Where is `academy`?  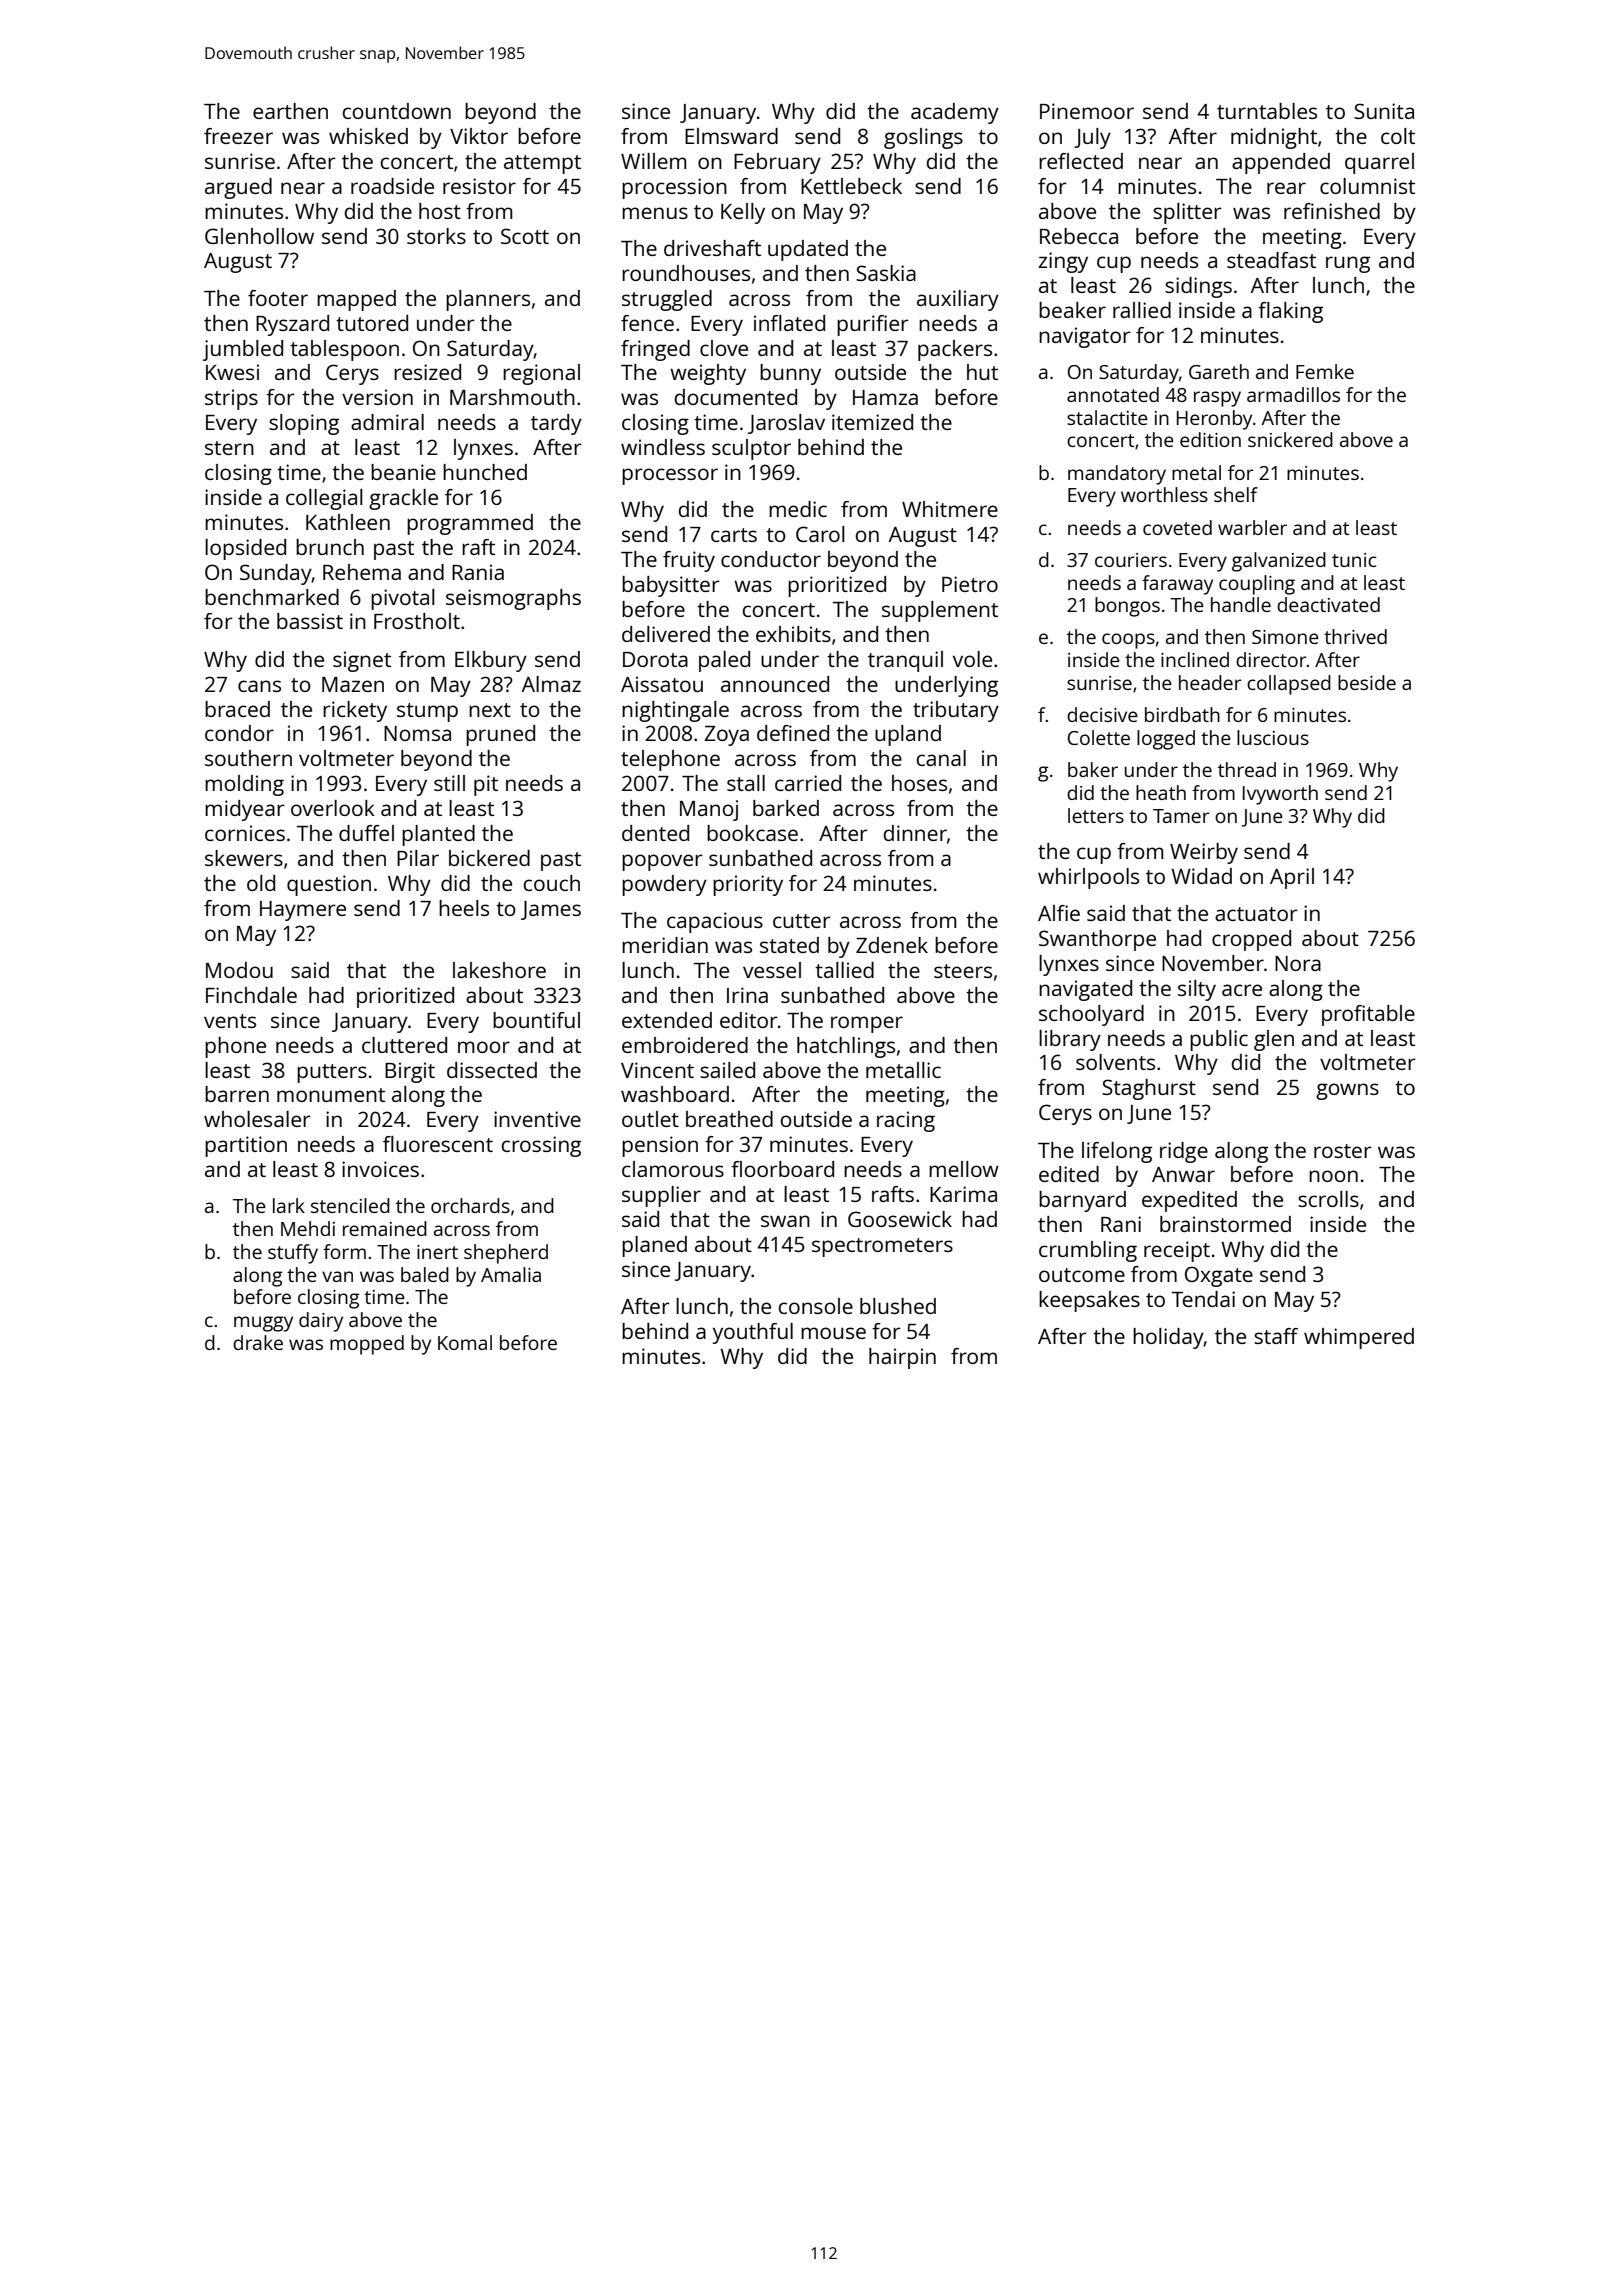
academy is located at coordinates (955, 113).
